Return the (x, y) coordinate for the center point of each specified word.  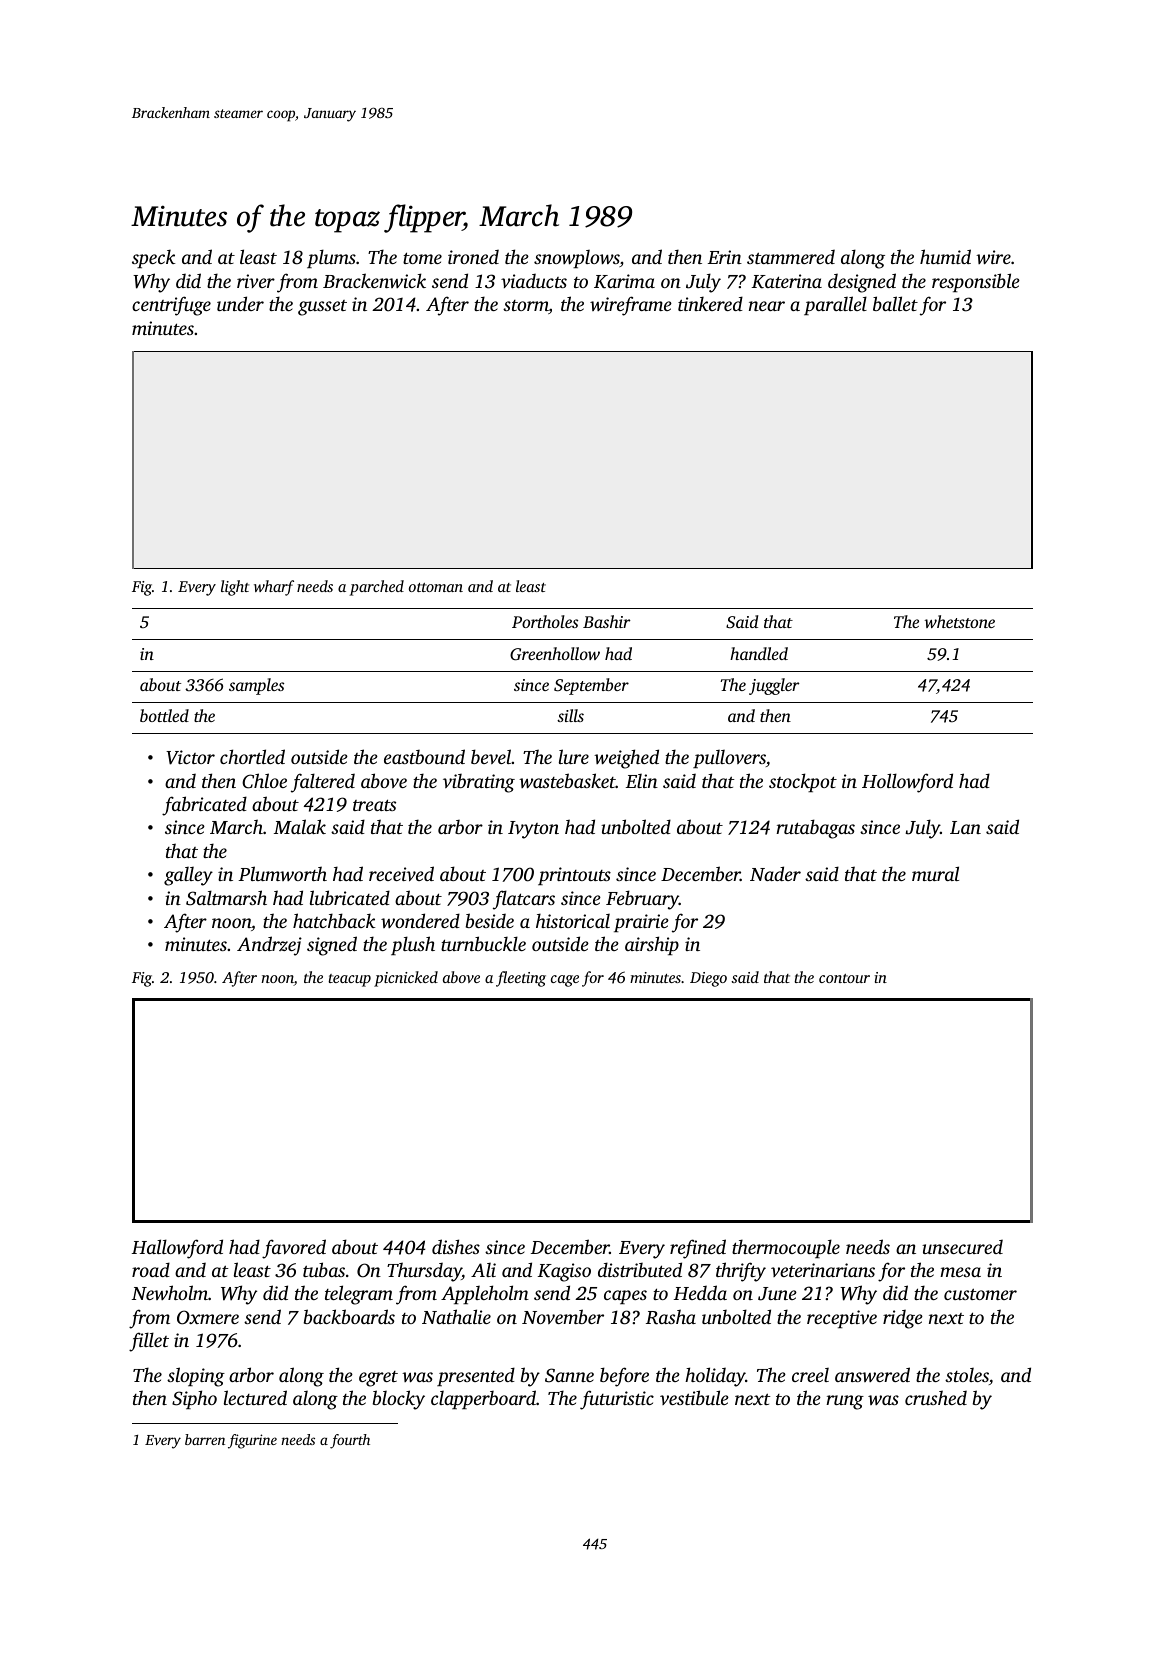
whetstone (959, 621)
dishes (456, 1246)
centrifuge (171, 306)
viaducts (534, 281)
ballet (895, 303)
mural (935, 873)
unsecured (962, 1247)
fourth (350, 1441)
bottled (164, 715)
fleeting (521, 979)
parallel (835, 305)
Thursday (424, 1272)
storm (526, 307)
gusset (322, 308)
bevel (491, 756)
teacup (349, 980)
